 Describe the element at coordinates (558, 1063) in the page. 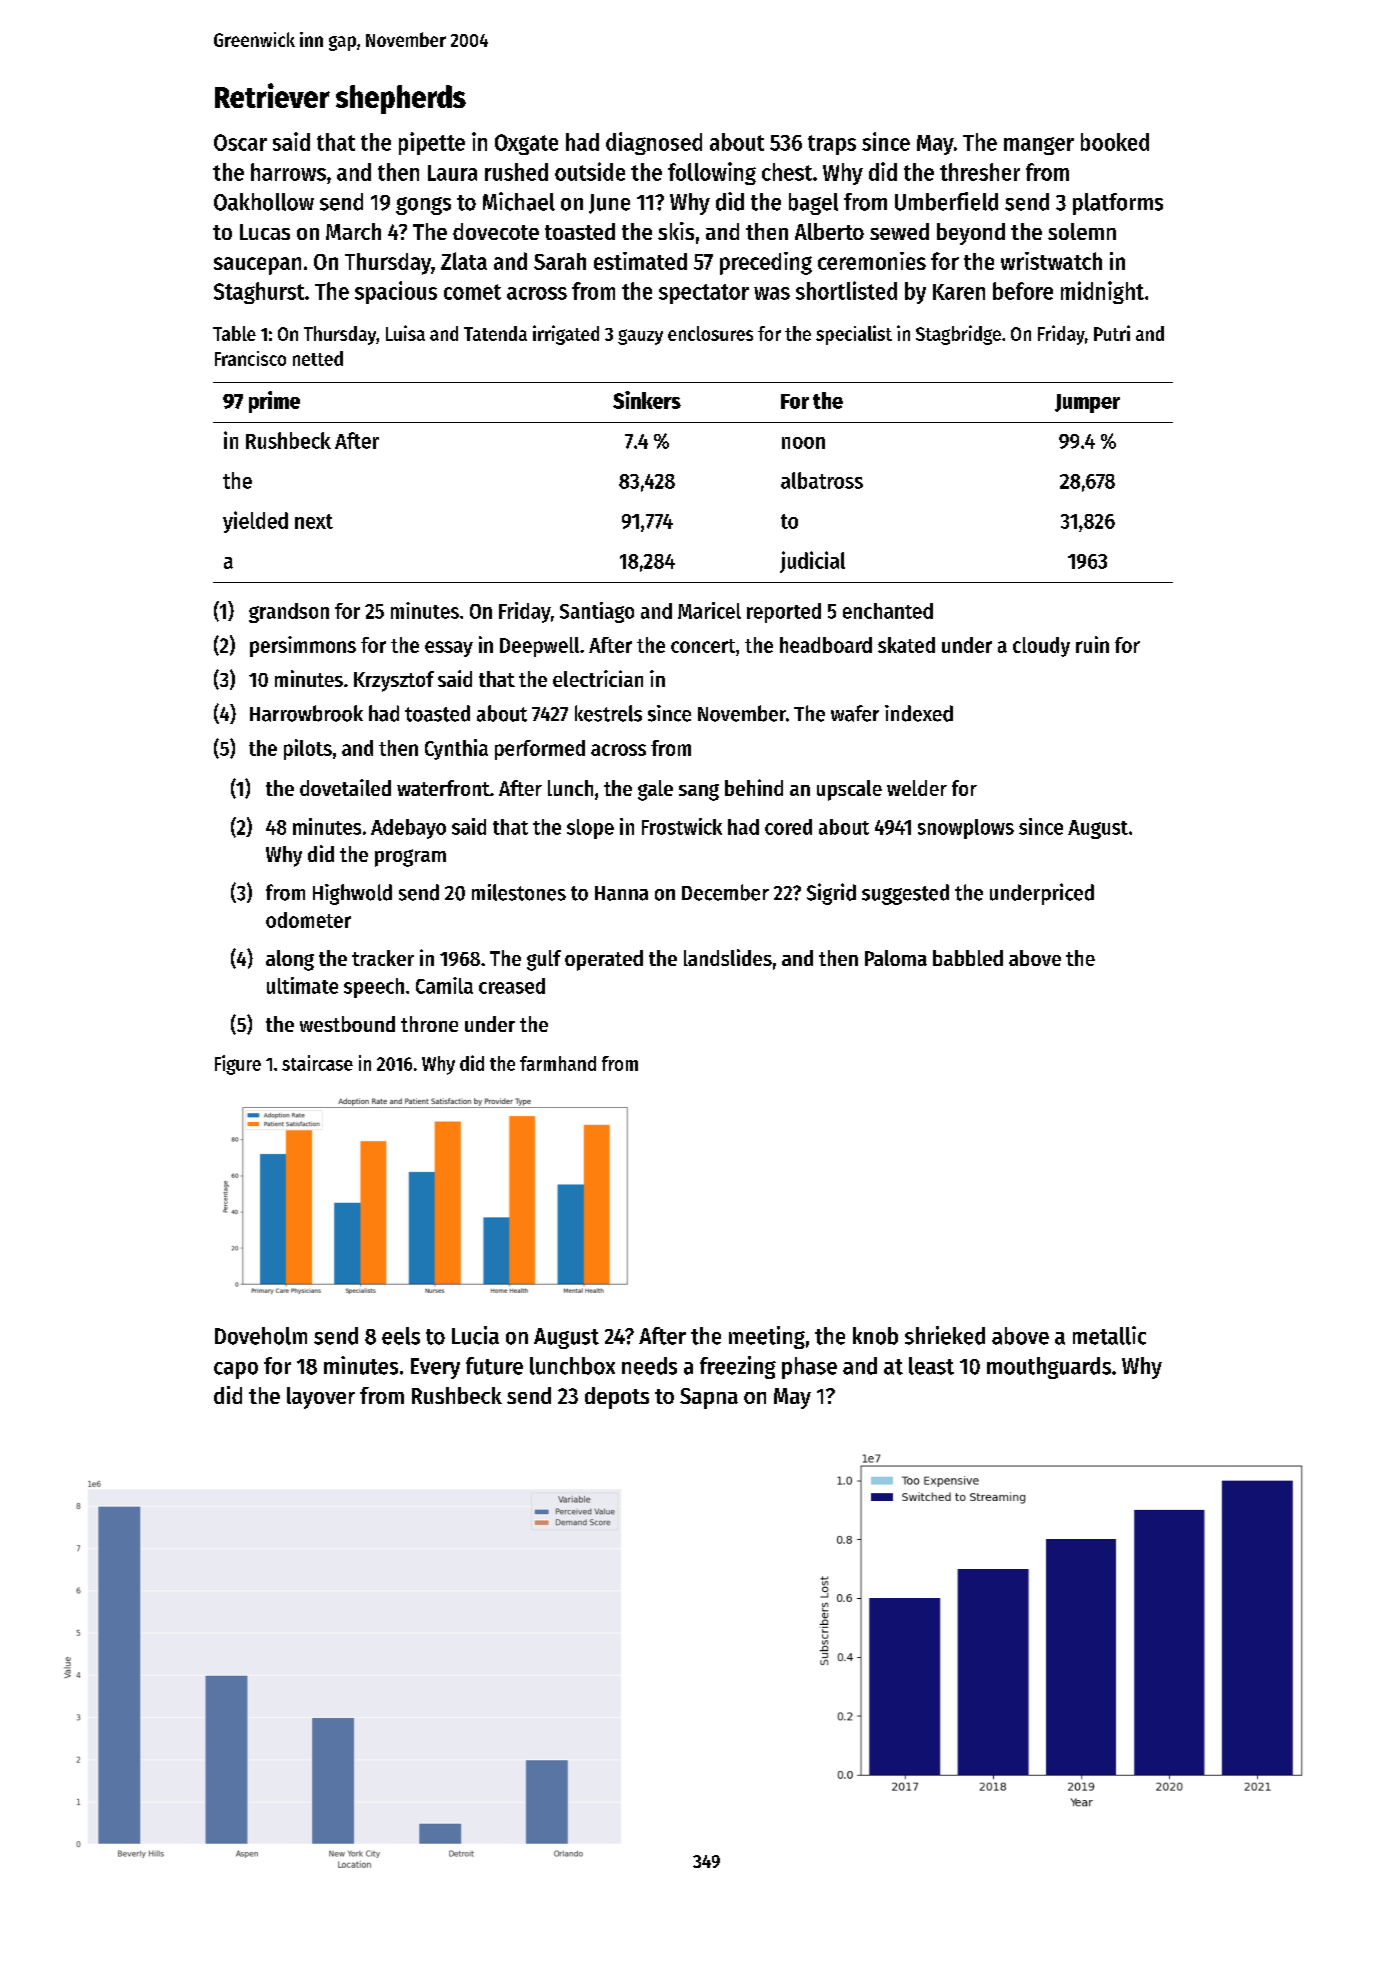

I see `farmhand` at that location.
